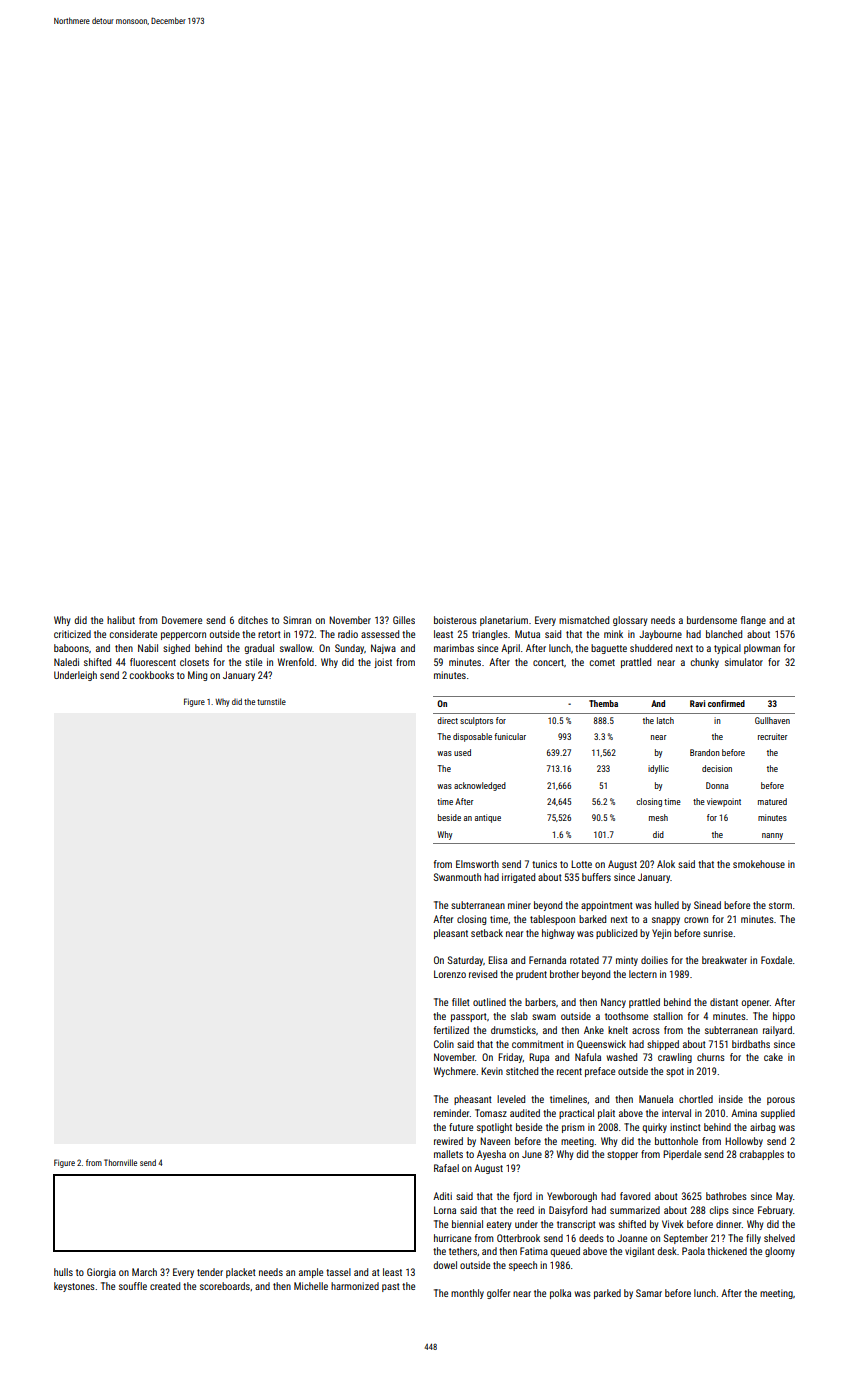  Describe the element at coordinates (504, 621) in the screenshot. I see `planetarium` at that location.
